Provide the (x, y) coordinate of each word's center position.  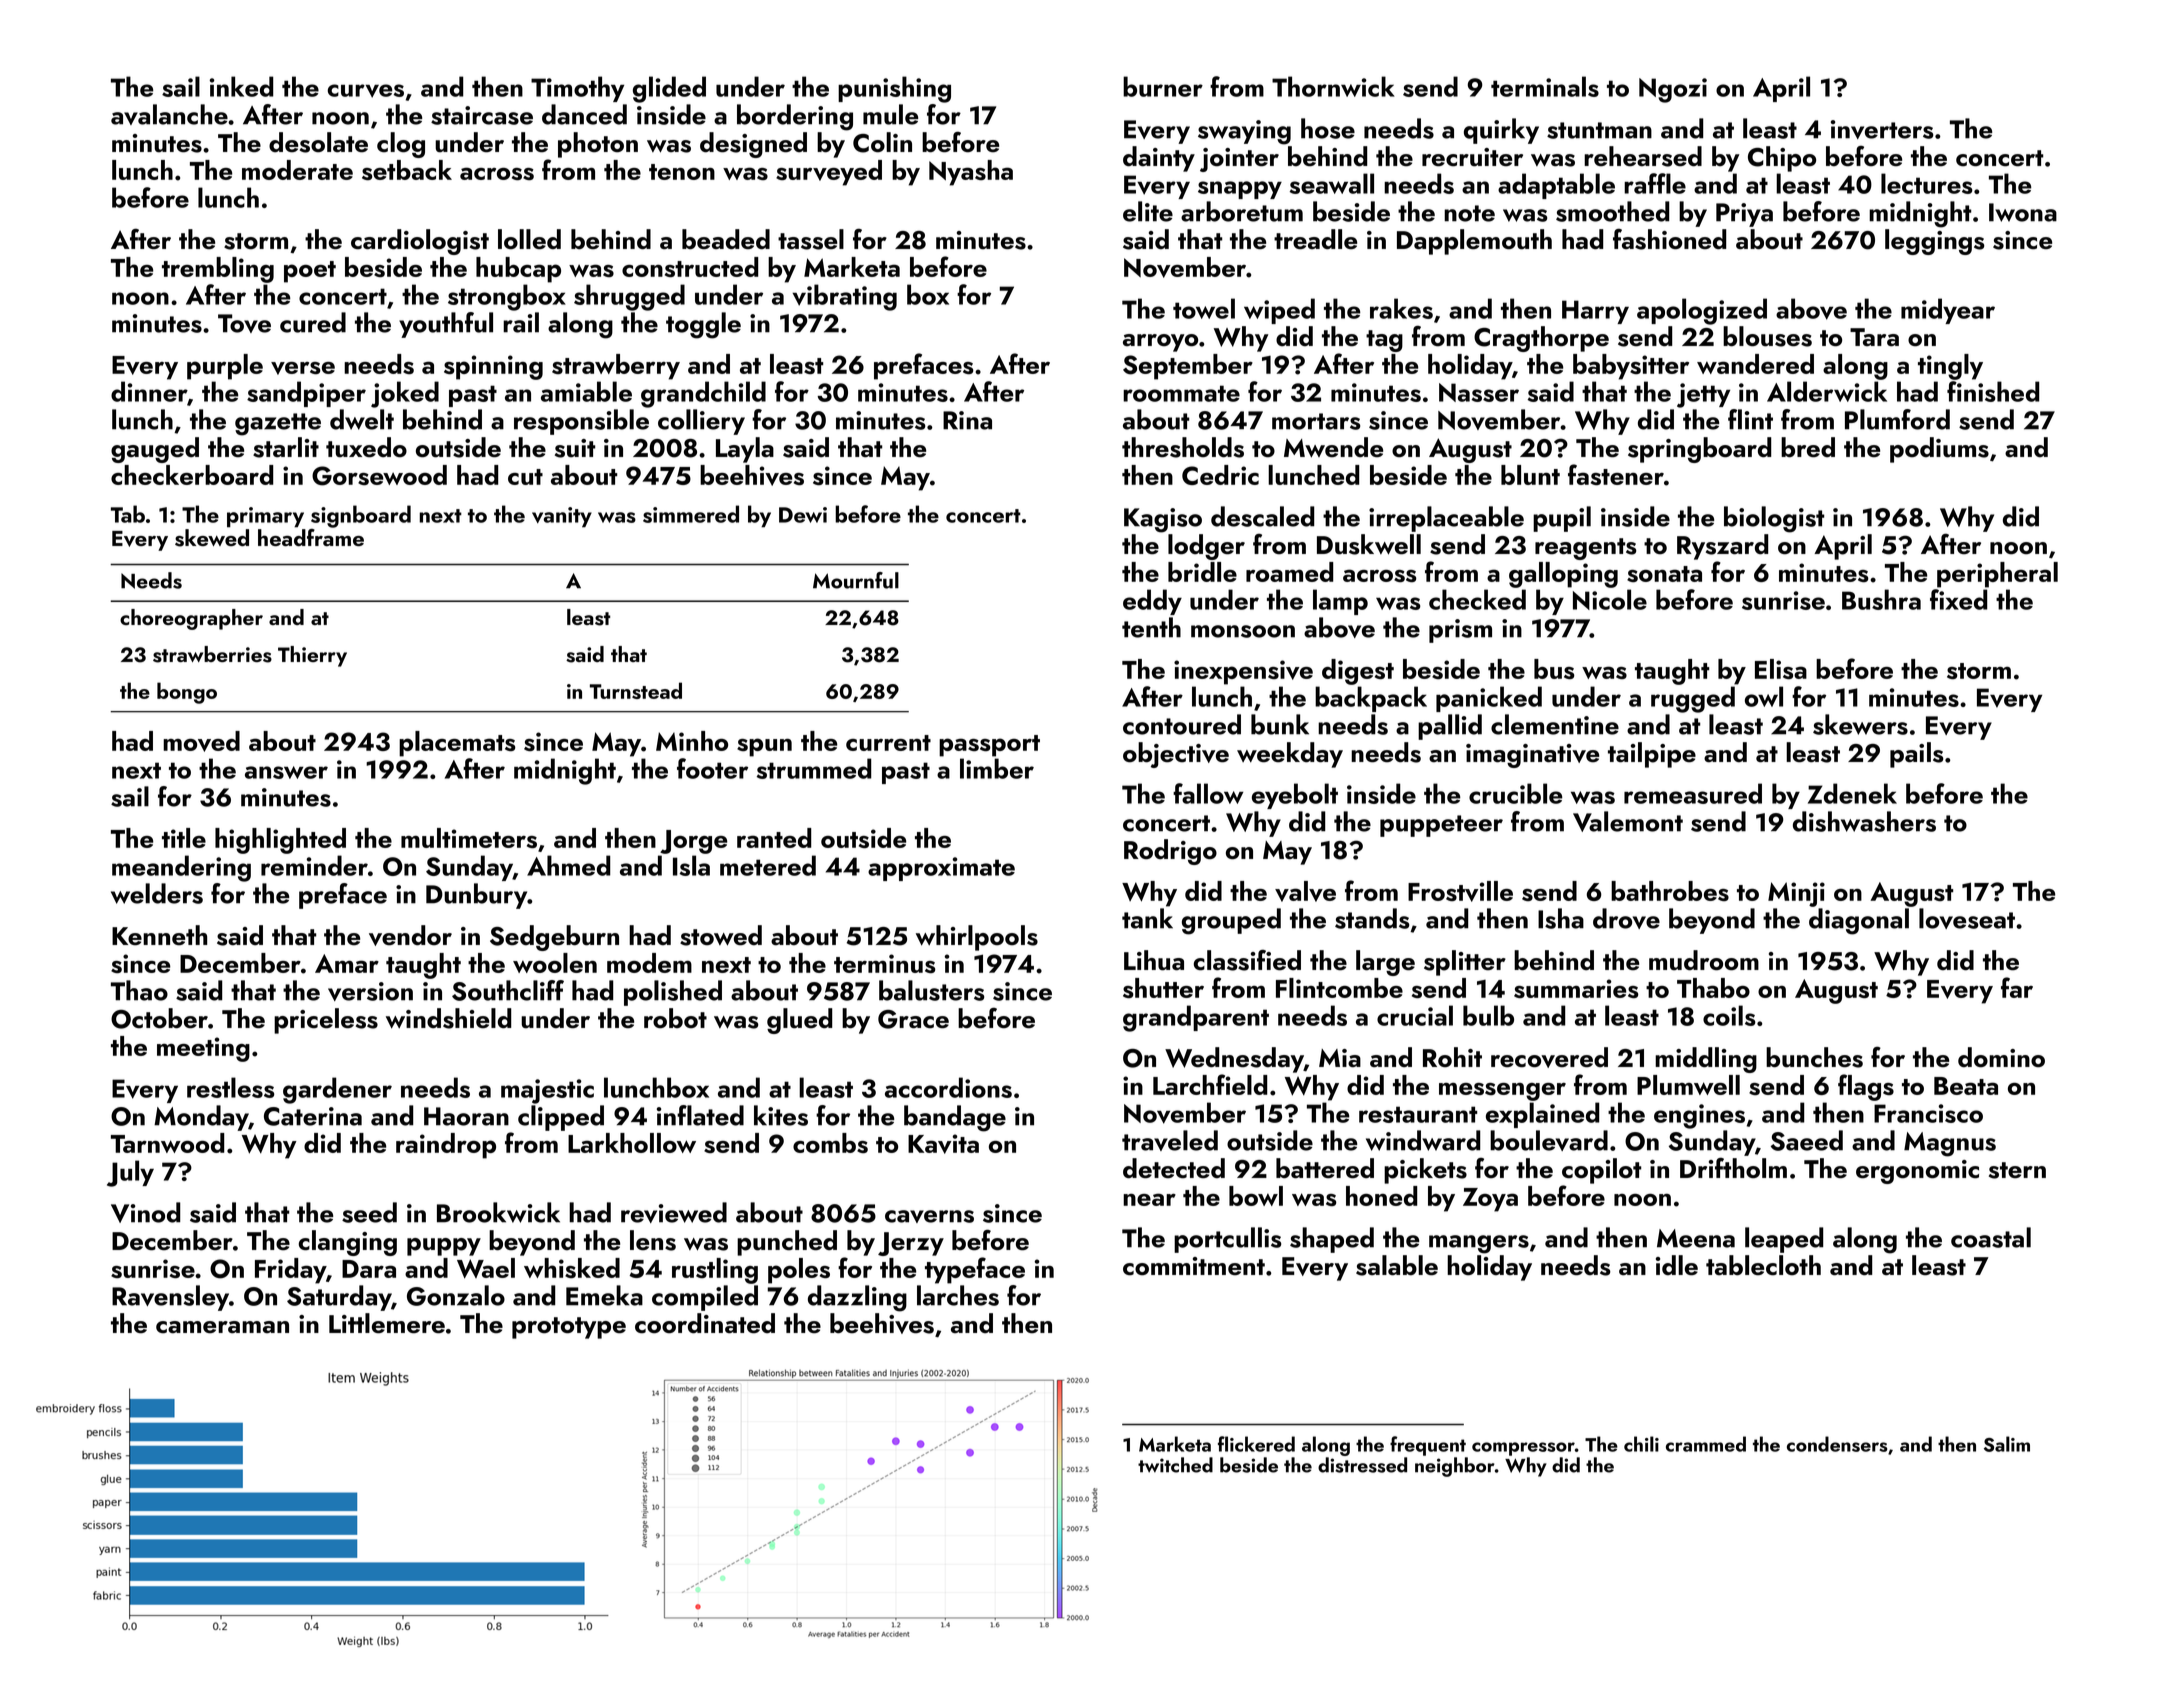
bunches (1814, 1057)
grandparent (1196, 1018)
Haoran (466, 1116)
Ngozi (1673, 90)
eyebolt (1295, 796)
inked (241, 86)
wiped (1279, 311)
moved (201, 741)
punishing (894, 89)
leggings (1935, 242)
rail (521, 322)
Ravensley (170, 1298)
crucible (1515, 793)
